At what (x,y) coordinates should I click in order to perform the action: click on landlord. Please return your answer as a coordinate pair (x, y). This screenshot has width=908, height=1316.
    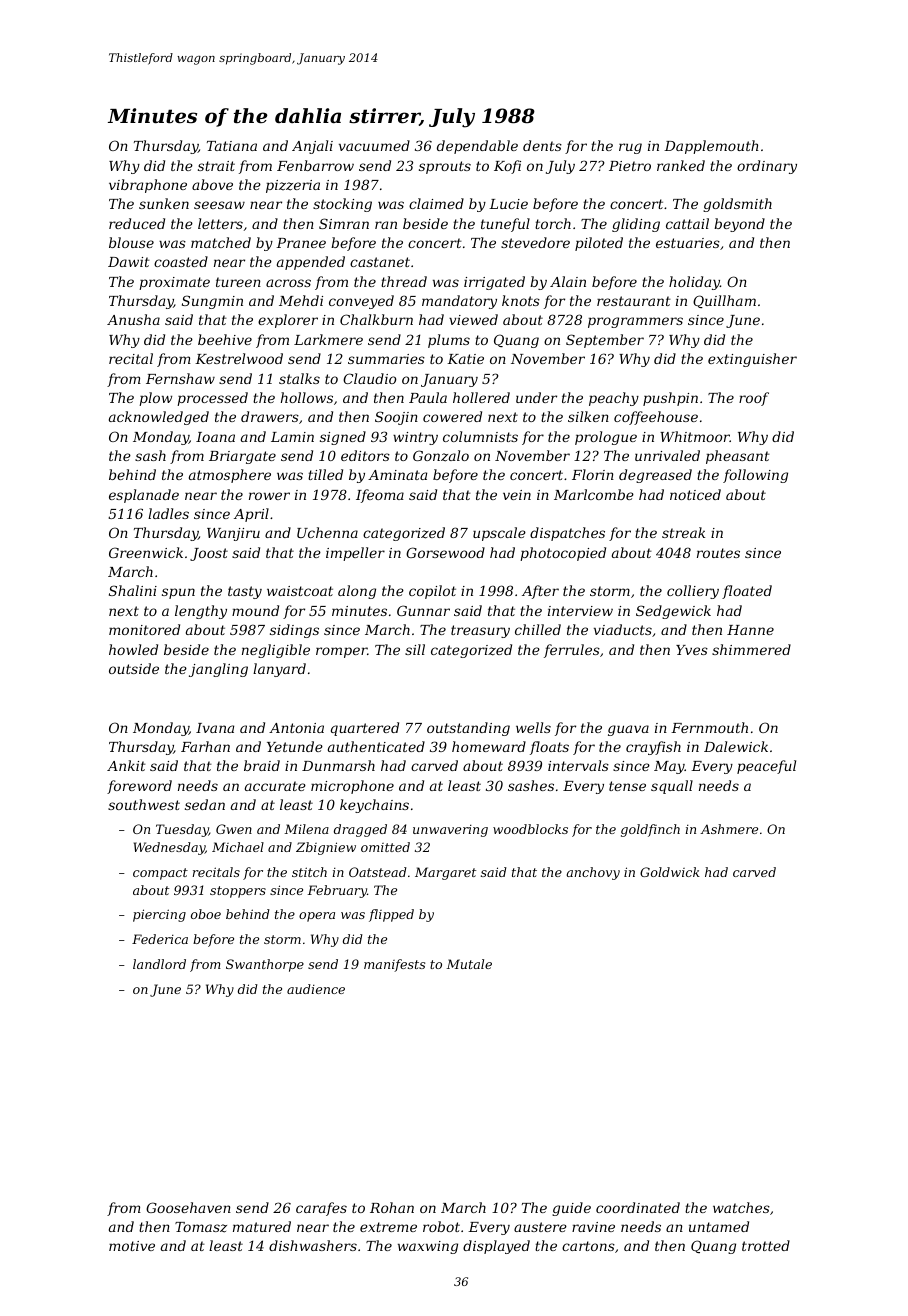
    Looking at the image, I should click on (159, 964).
